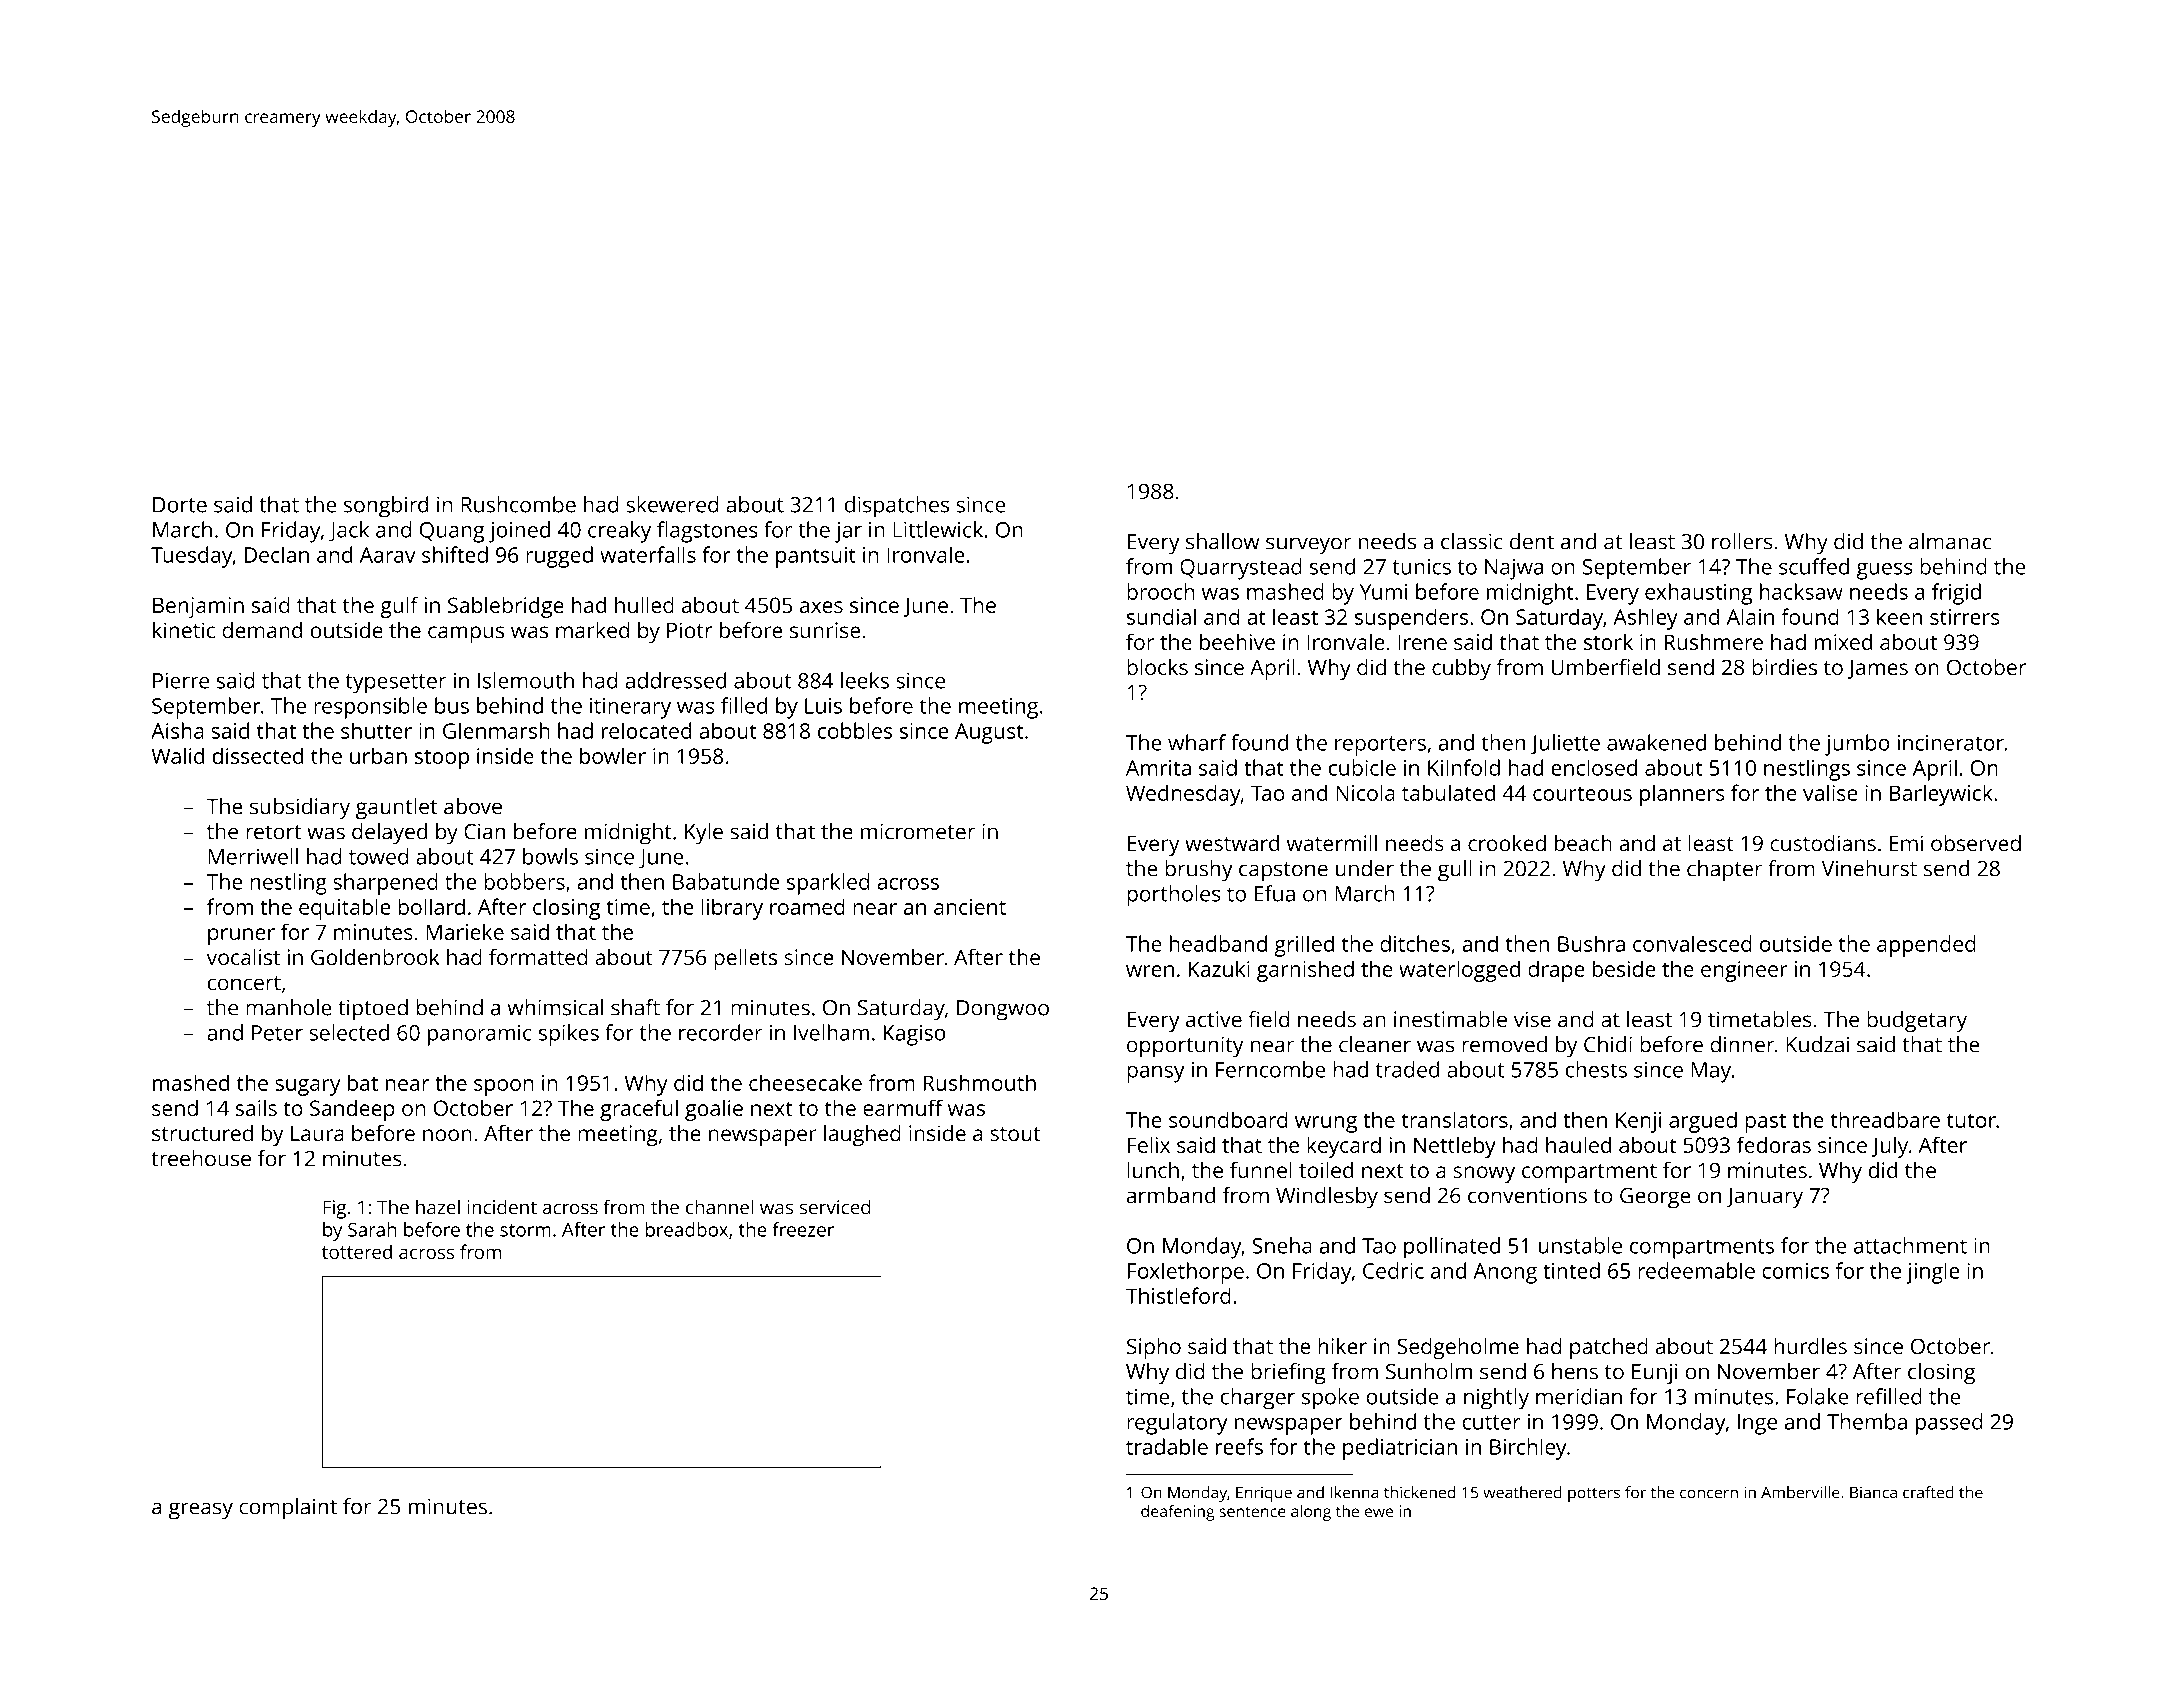  I want to click on complaint, so click(288, 1509).
